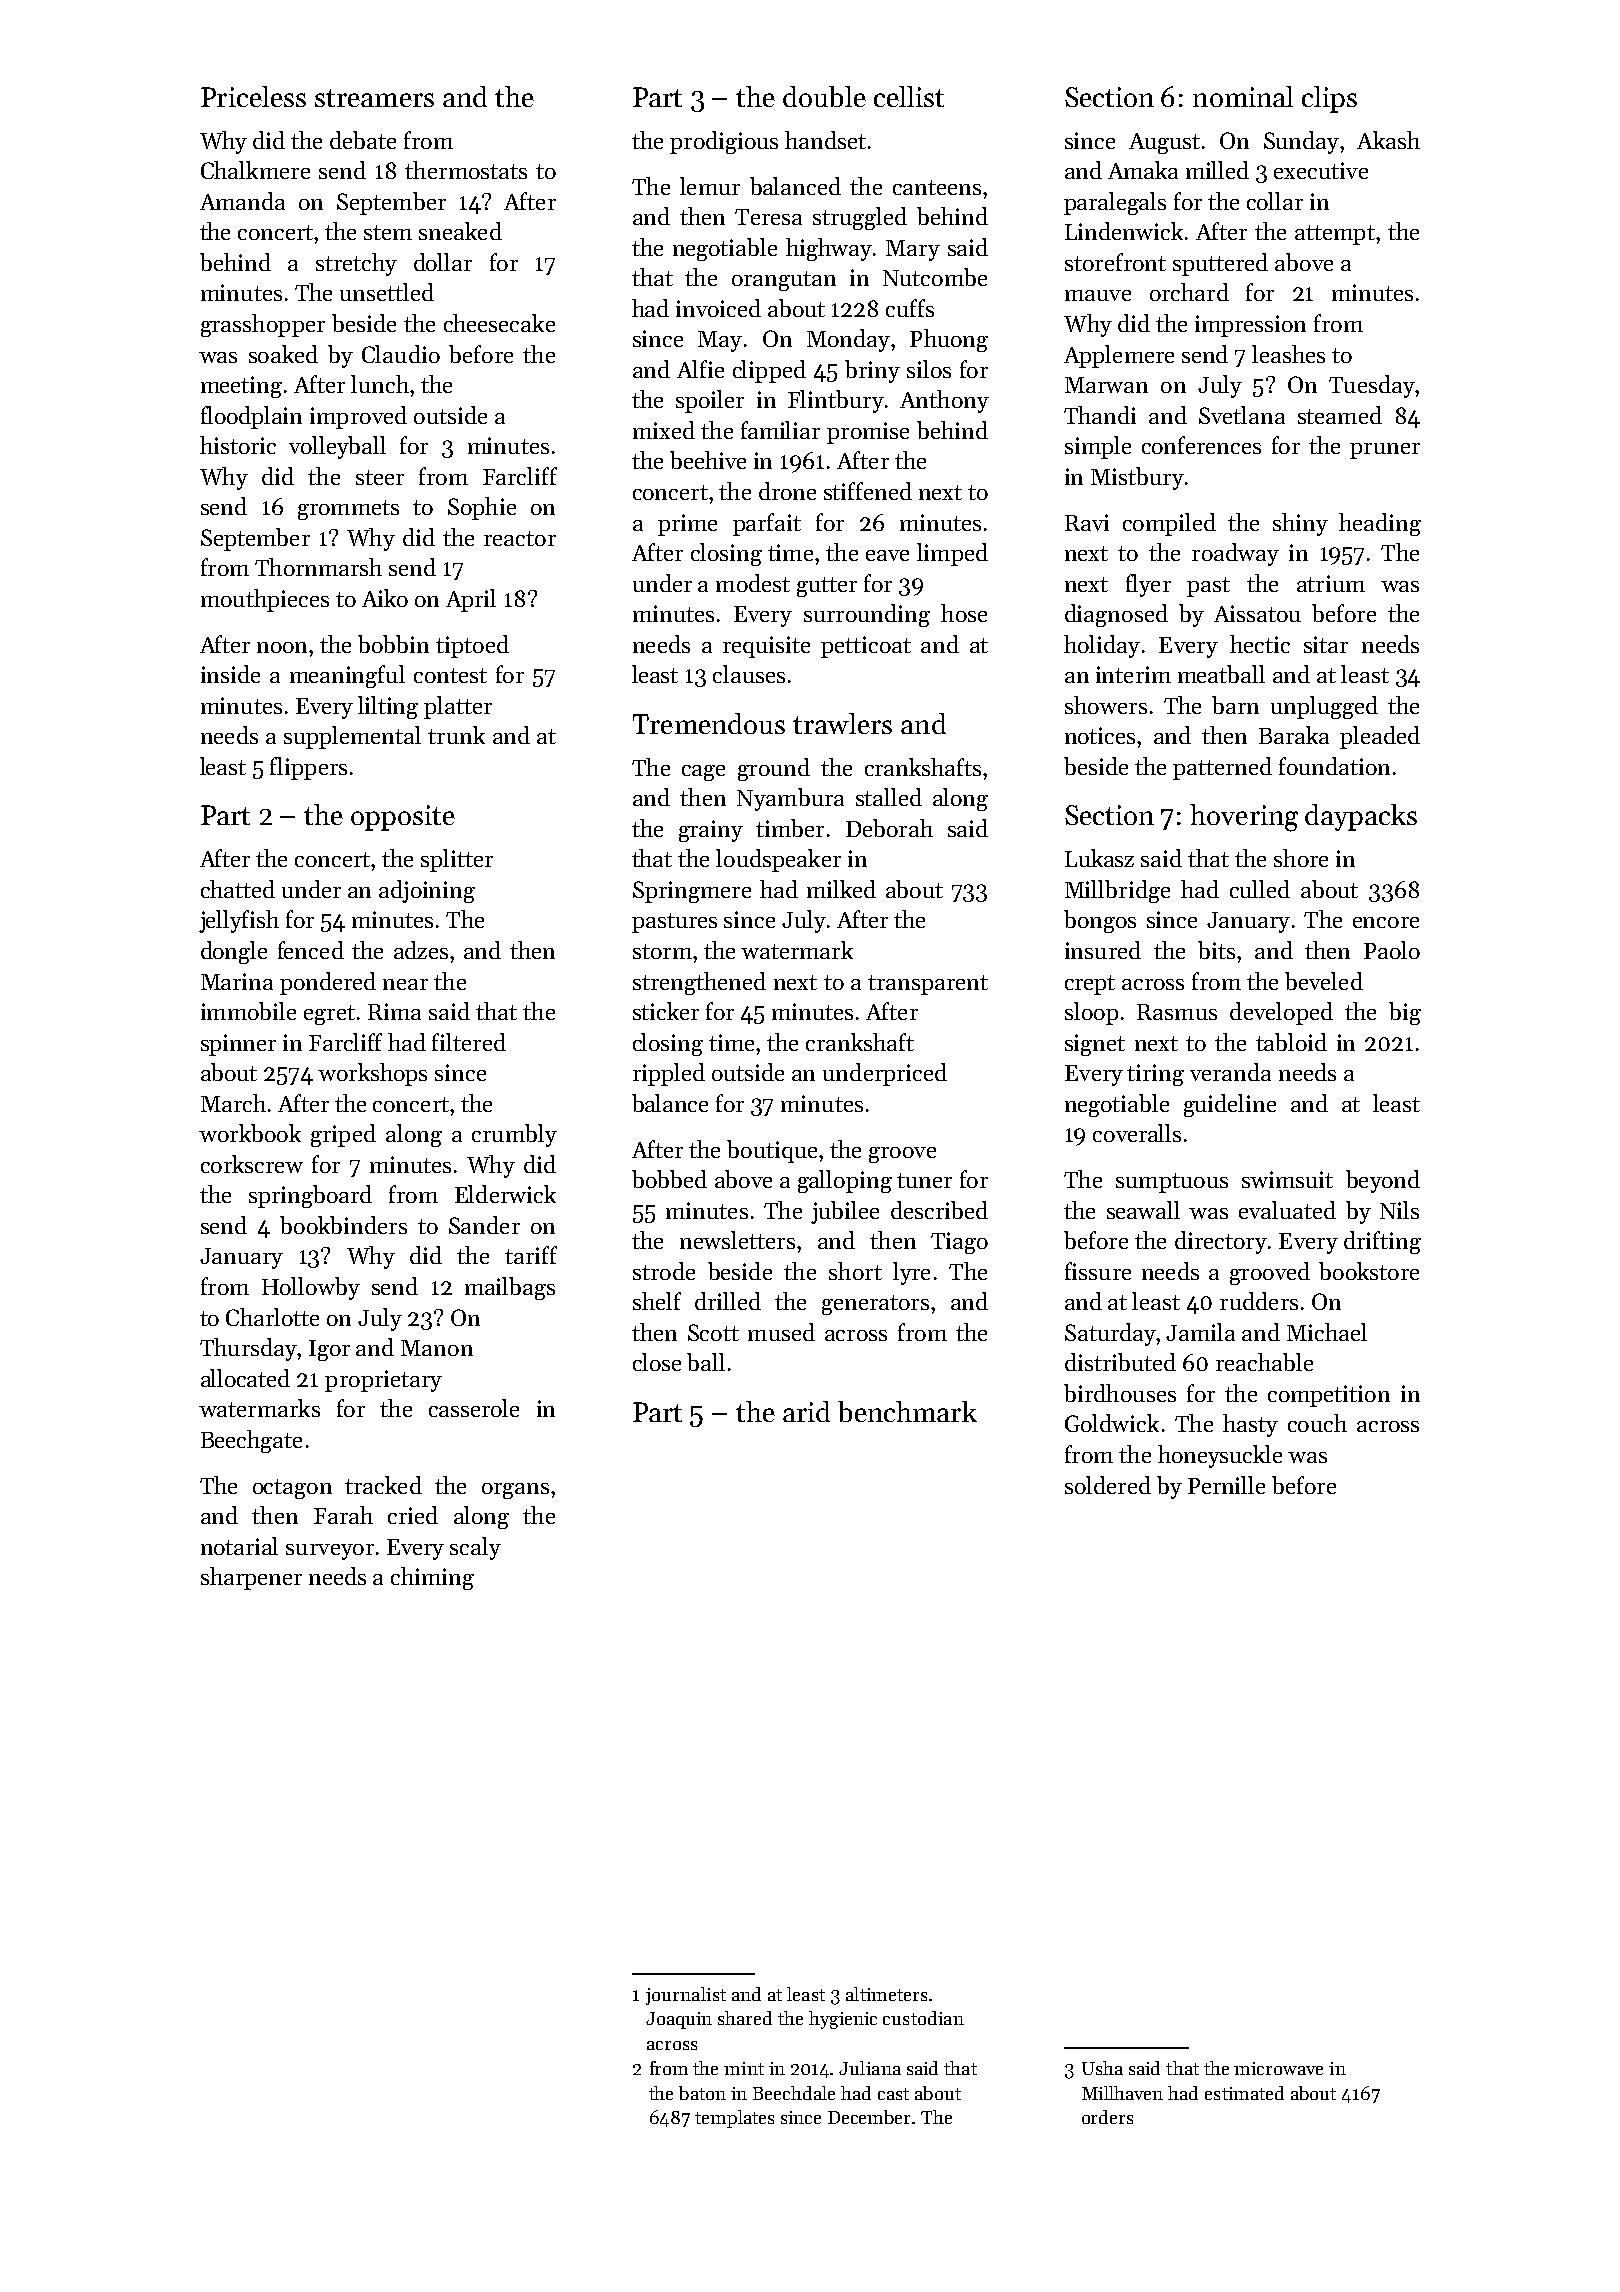 The height and width of the page is (2292, 1620). What do you see at coordinates (242, 201) in the page?
I see `Amanda` at bounding box center [242, 201].
